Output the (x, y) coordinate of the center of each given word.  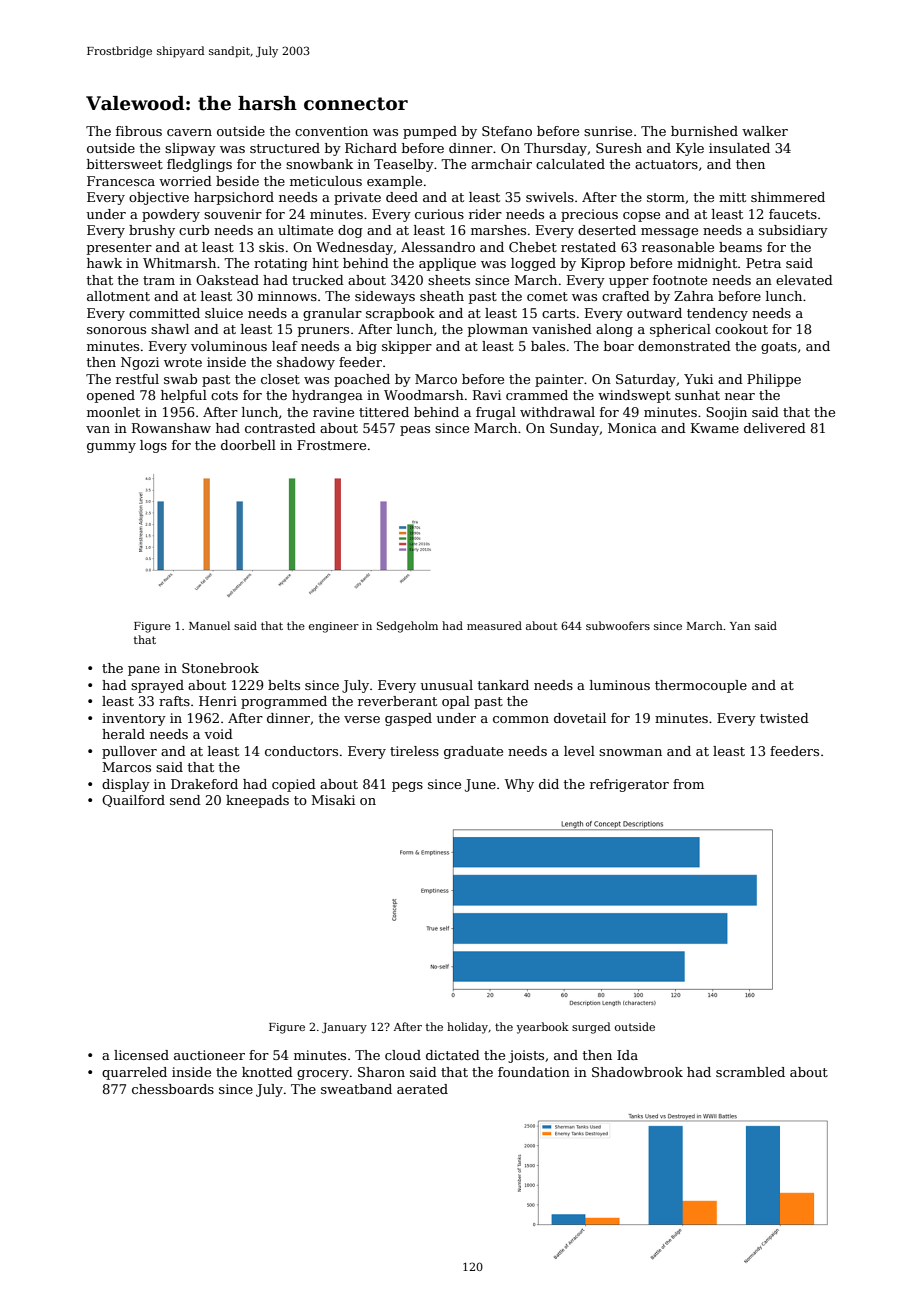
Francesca (121, 181)
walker (765, 131)
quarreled (134, 1073)
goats (779, 348)
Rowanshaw (171, 428)
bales (548, 346)
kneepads (257, 801)
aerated (422, 1089)
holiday (467, 1028)
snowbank (319, 164)
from (688, 784)
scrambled (750, 1072)
